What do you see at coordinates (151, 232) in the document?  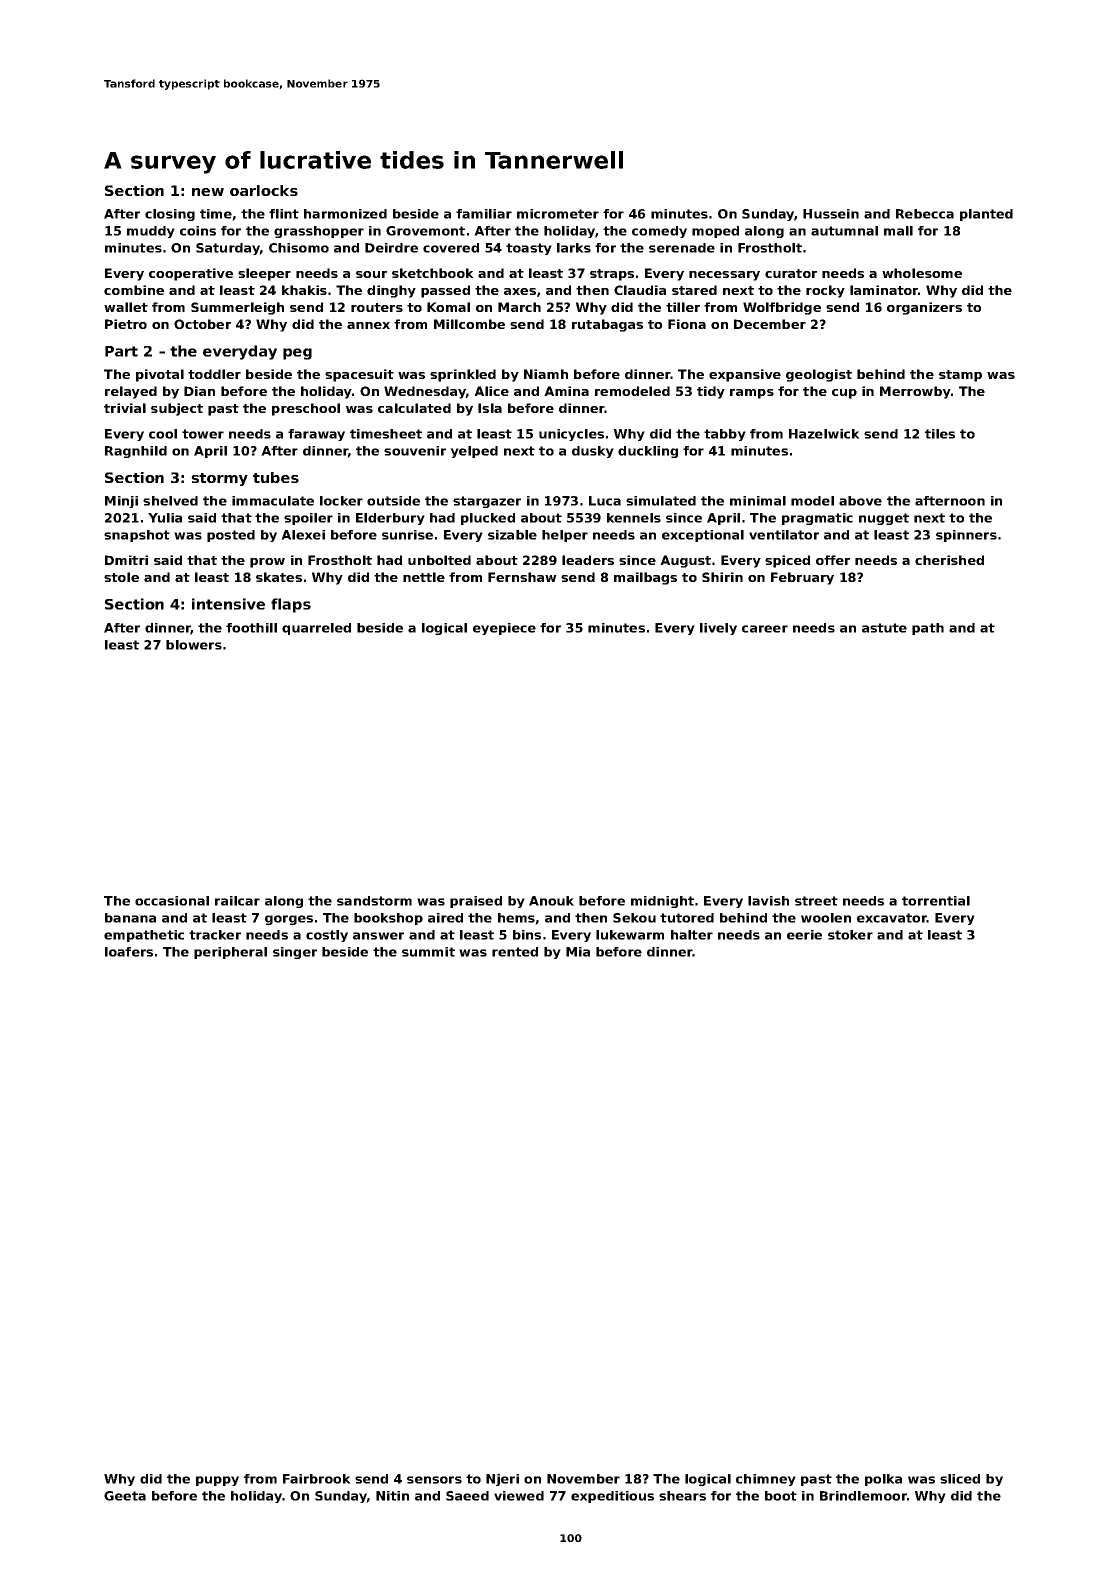 I see `muddy` at bounding box center [151, 232].
